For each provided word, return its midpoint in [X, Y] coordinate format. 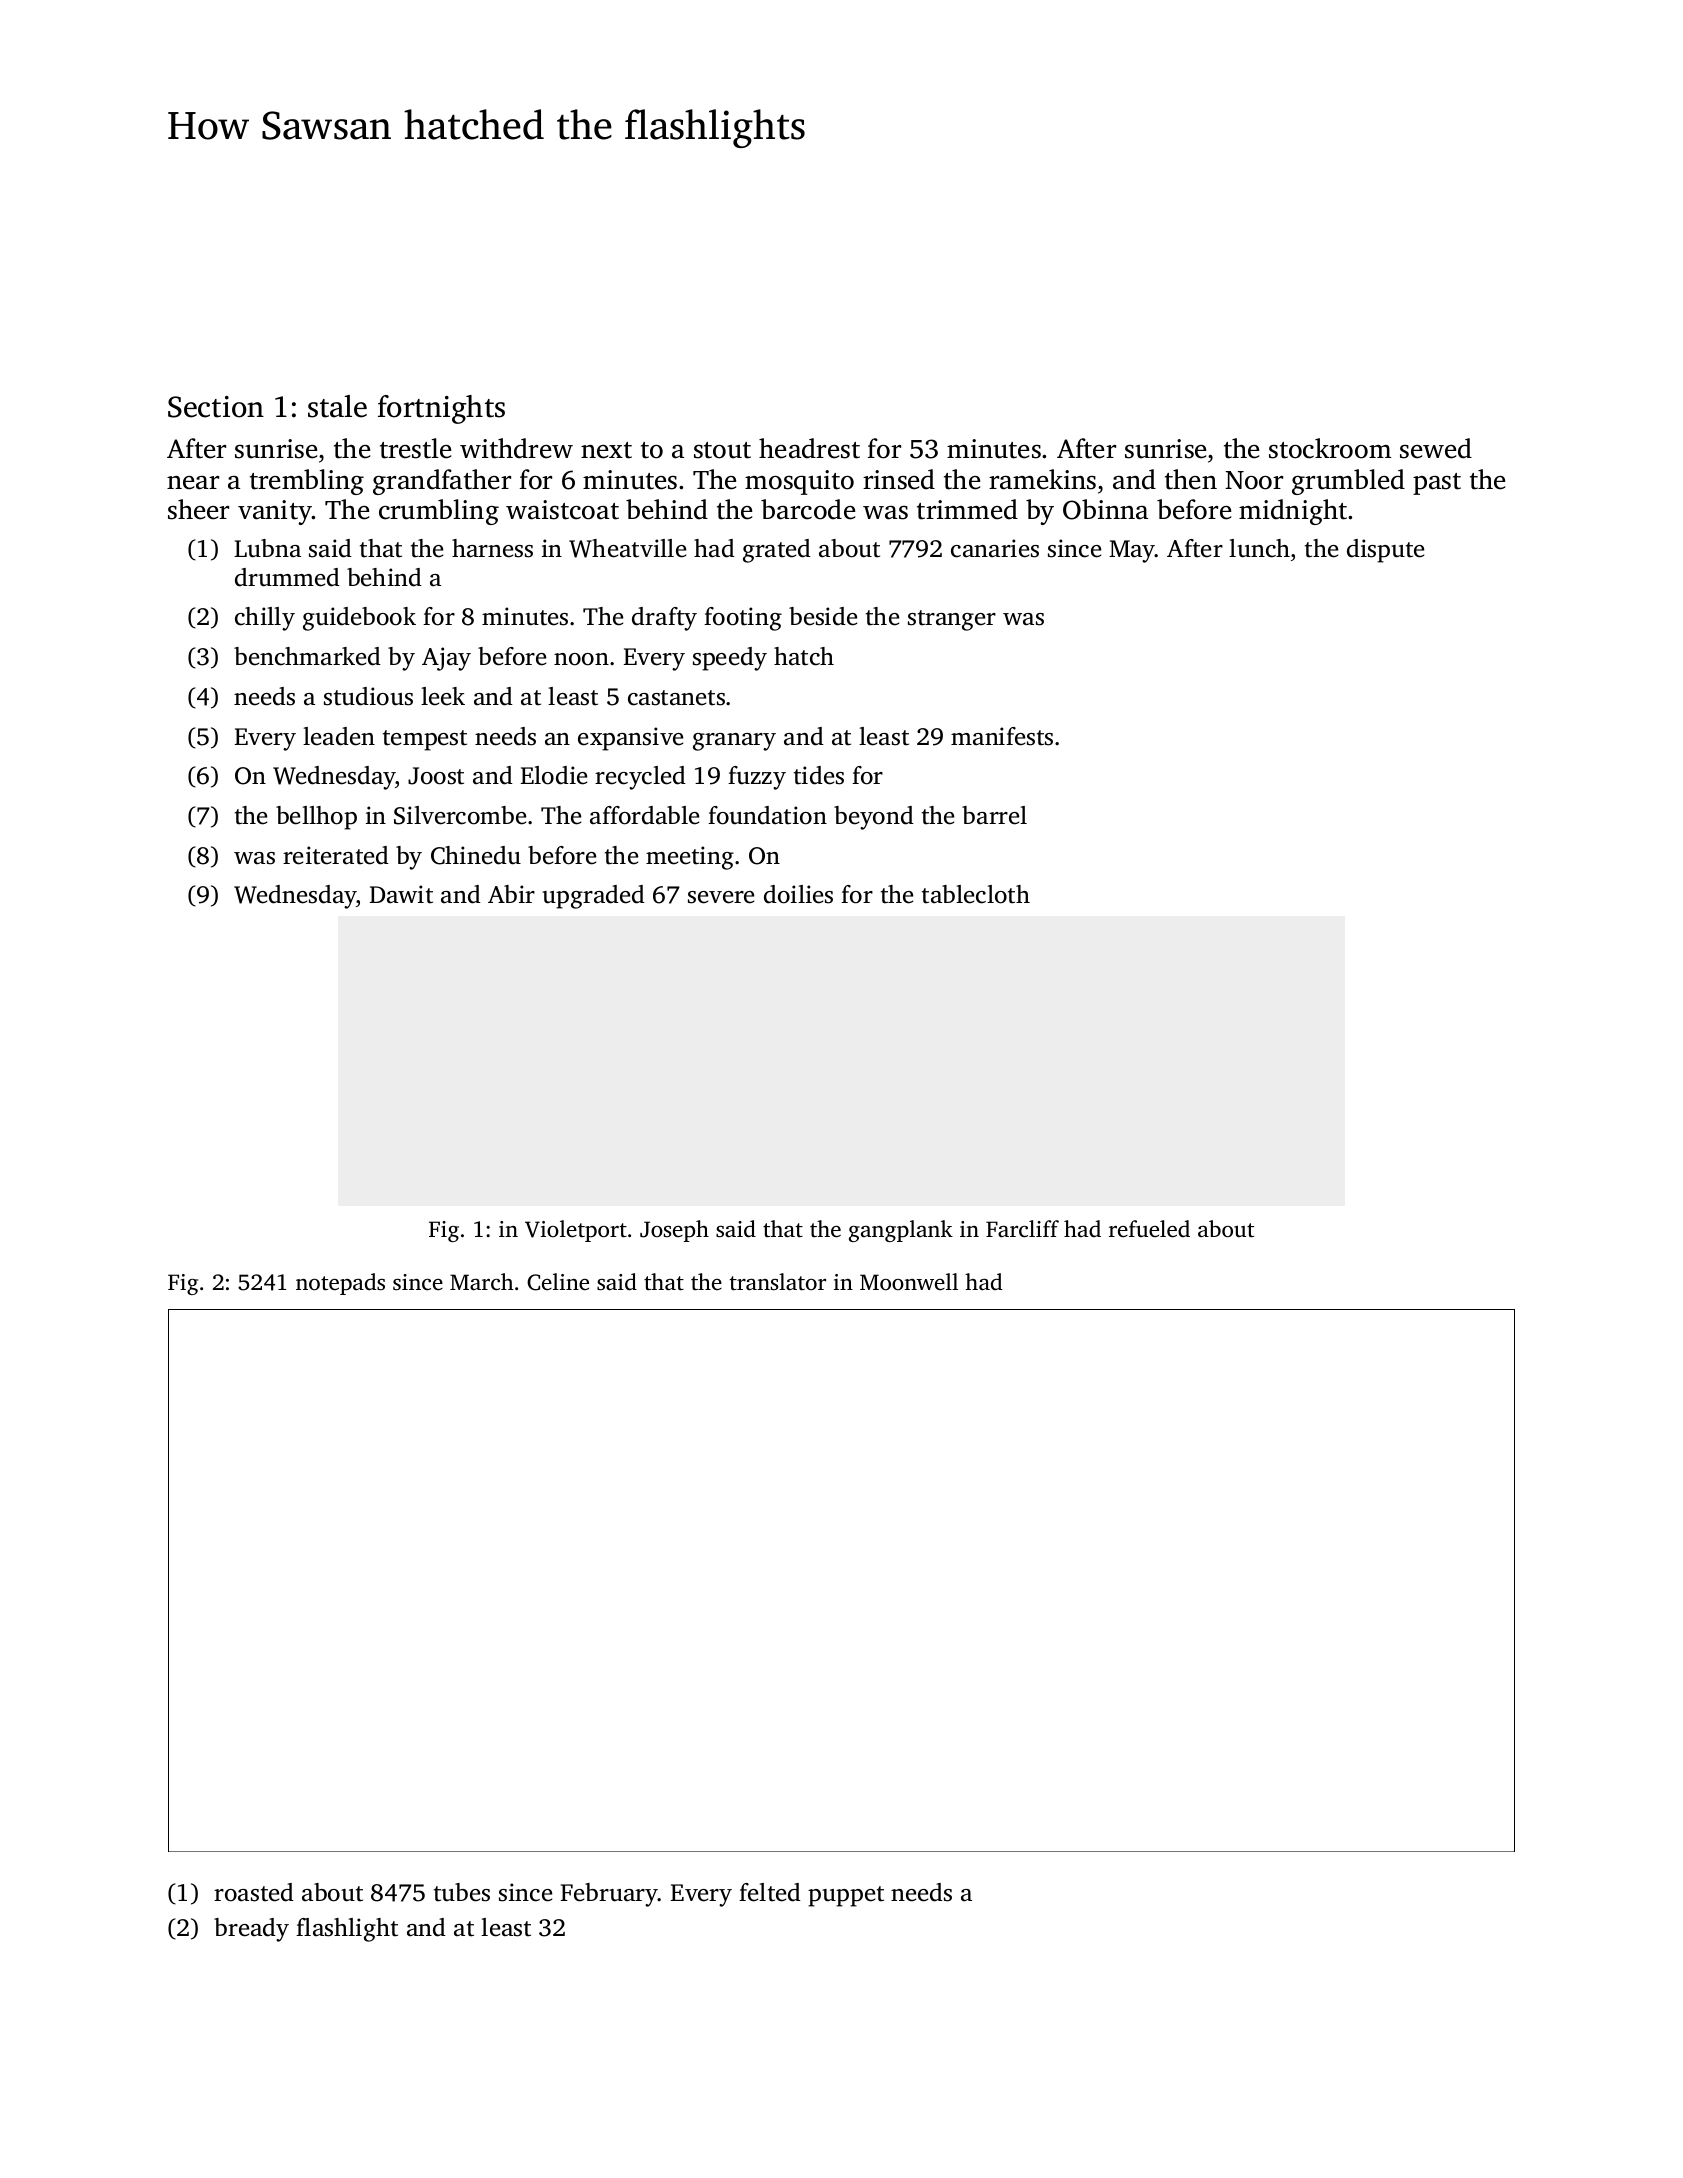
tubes [462, 1892]
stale [337, 406]
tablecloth [976, 894]
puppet [846, 1896]
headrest [809, 448]
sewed [1436, 448]
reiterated [336, 855]
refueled [1149, 1229]
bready [251, 1930]
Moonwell [909, 1281]
